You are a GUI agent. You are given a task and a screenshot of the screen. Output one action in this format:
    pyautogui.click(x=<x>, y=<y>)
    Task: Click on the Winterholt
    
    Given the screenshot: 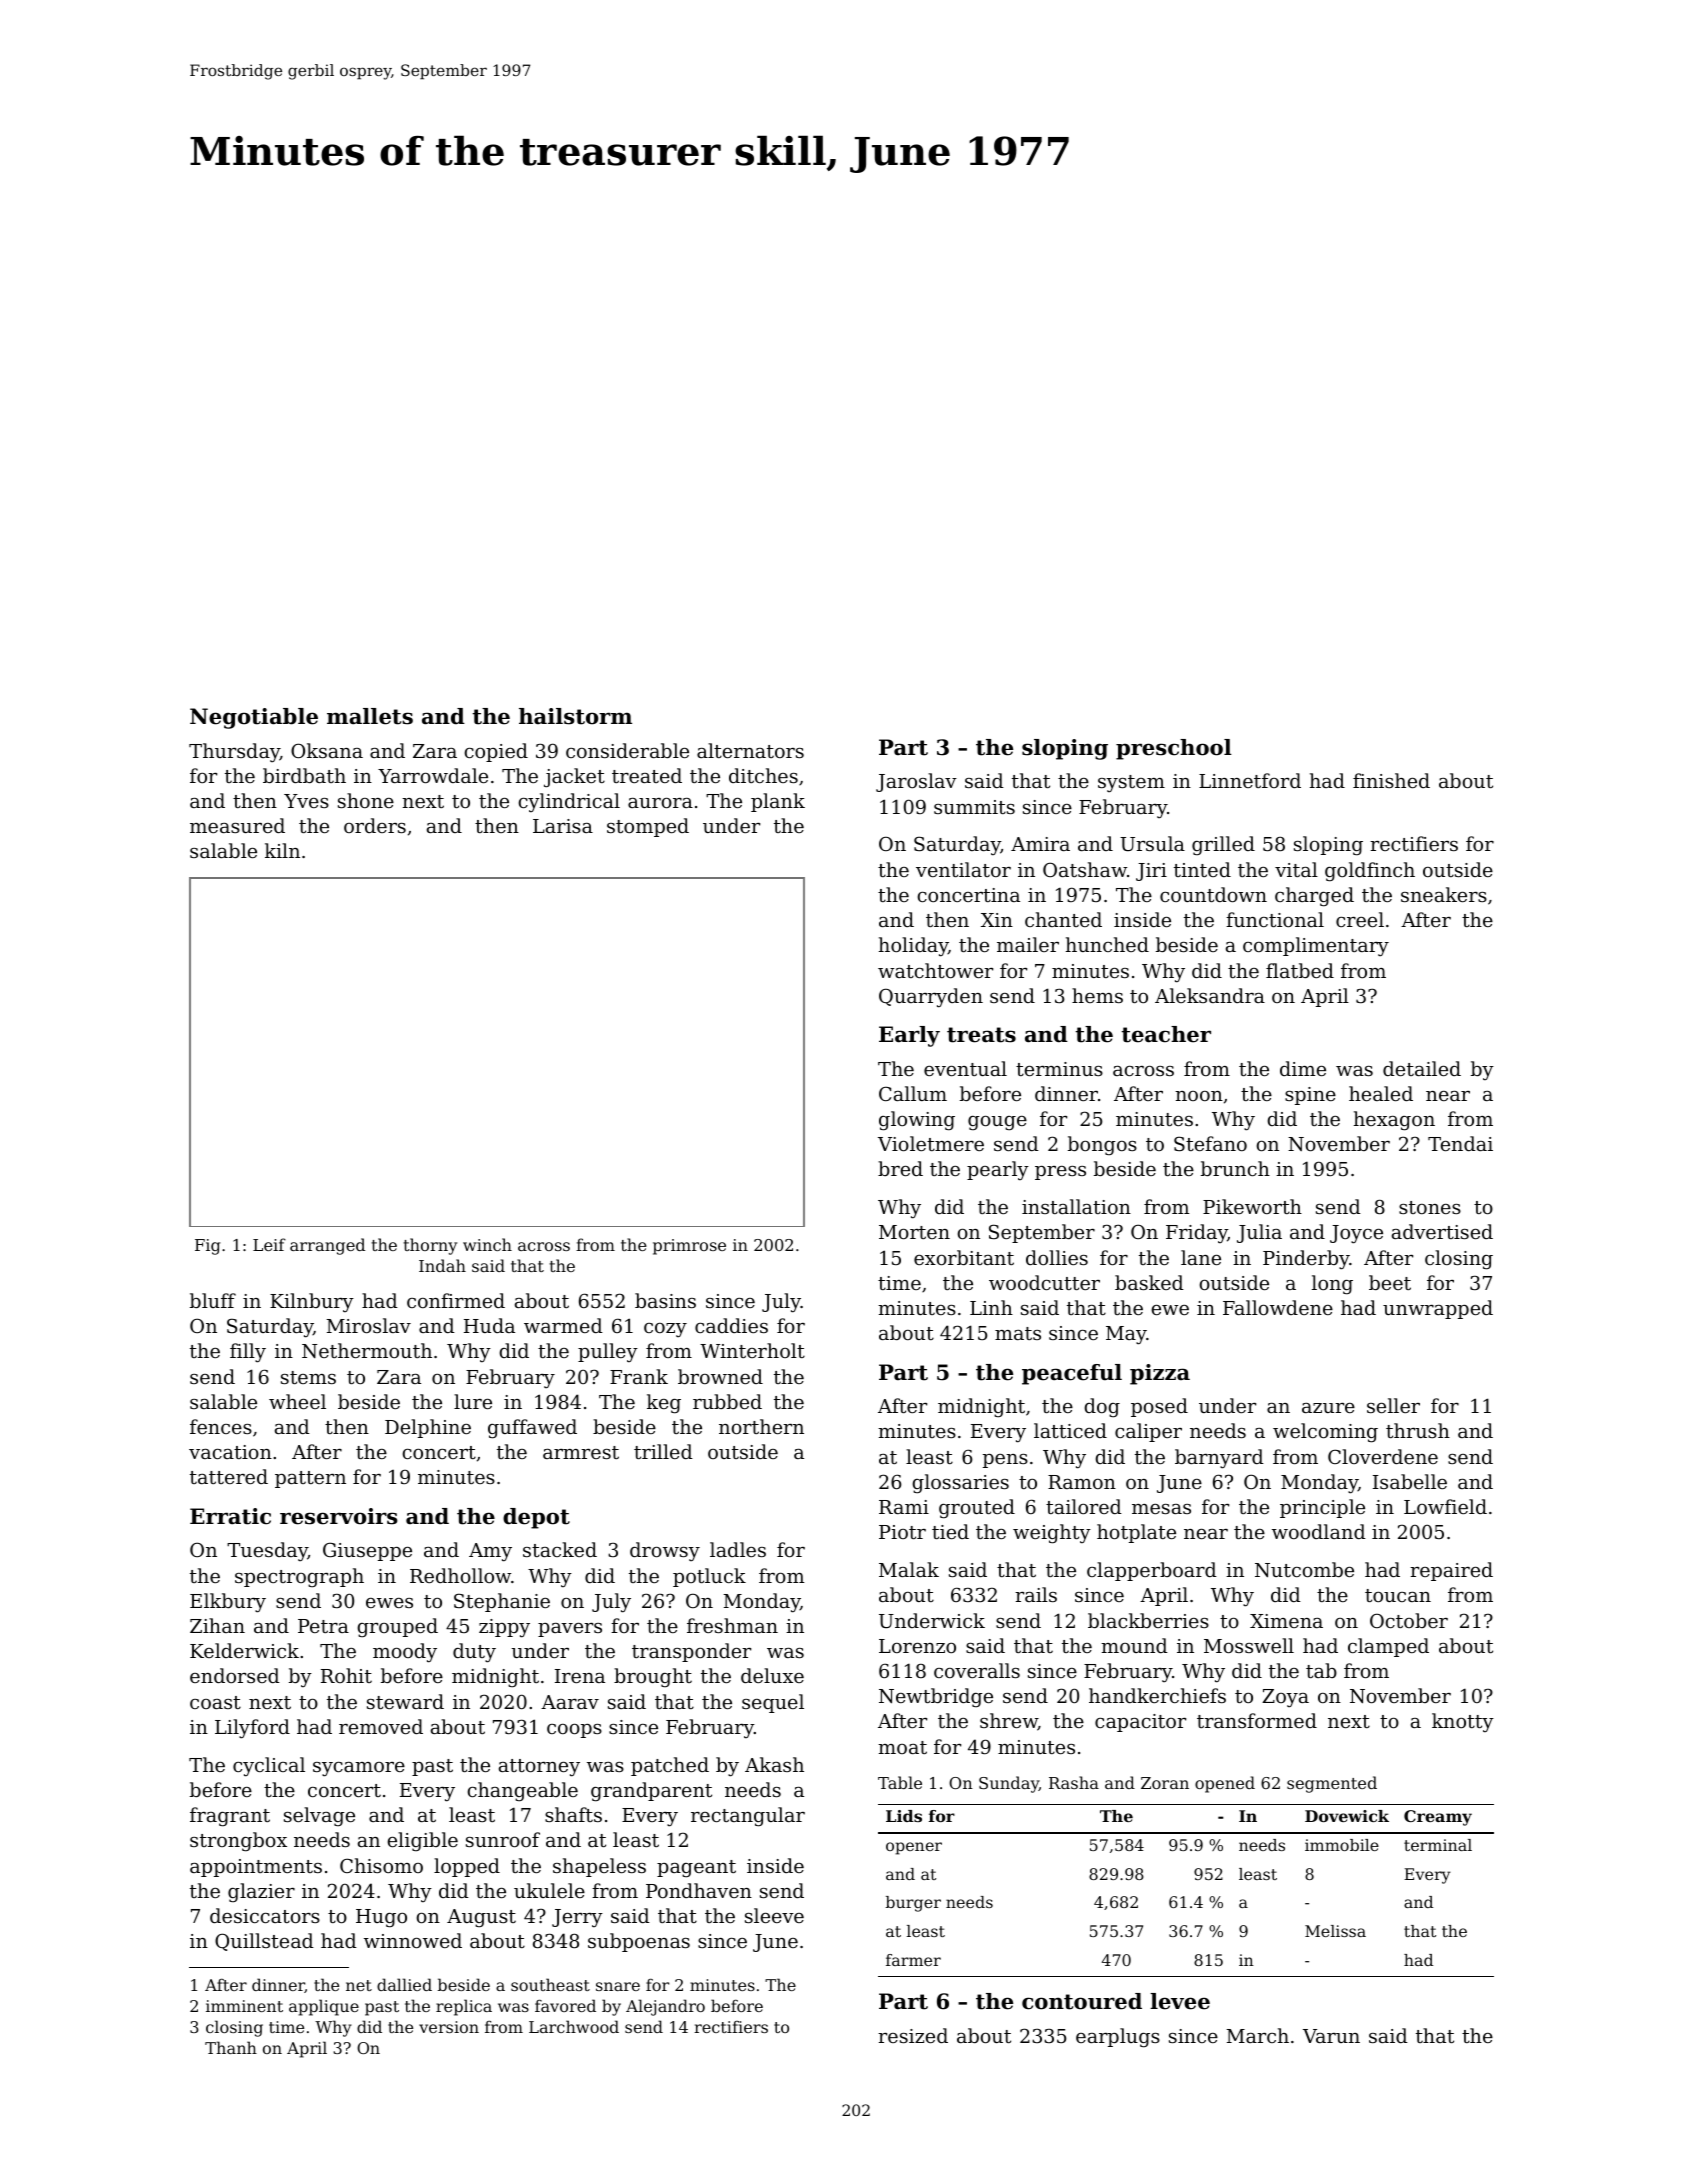 What is the action you would take?
    pyautogui.click(x=752, y=1350)
